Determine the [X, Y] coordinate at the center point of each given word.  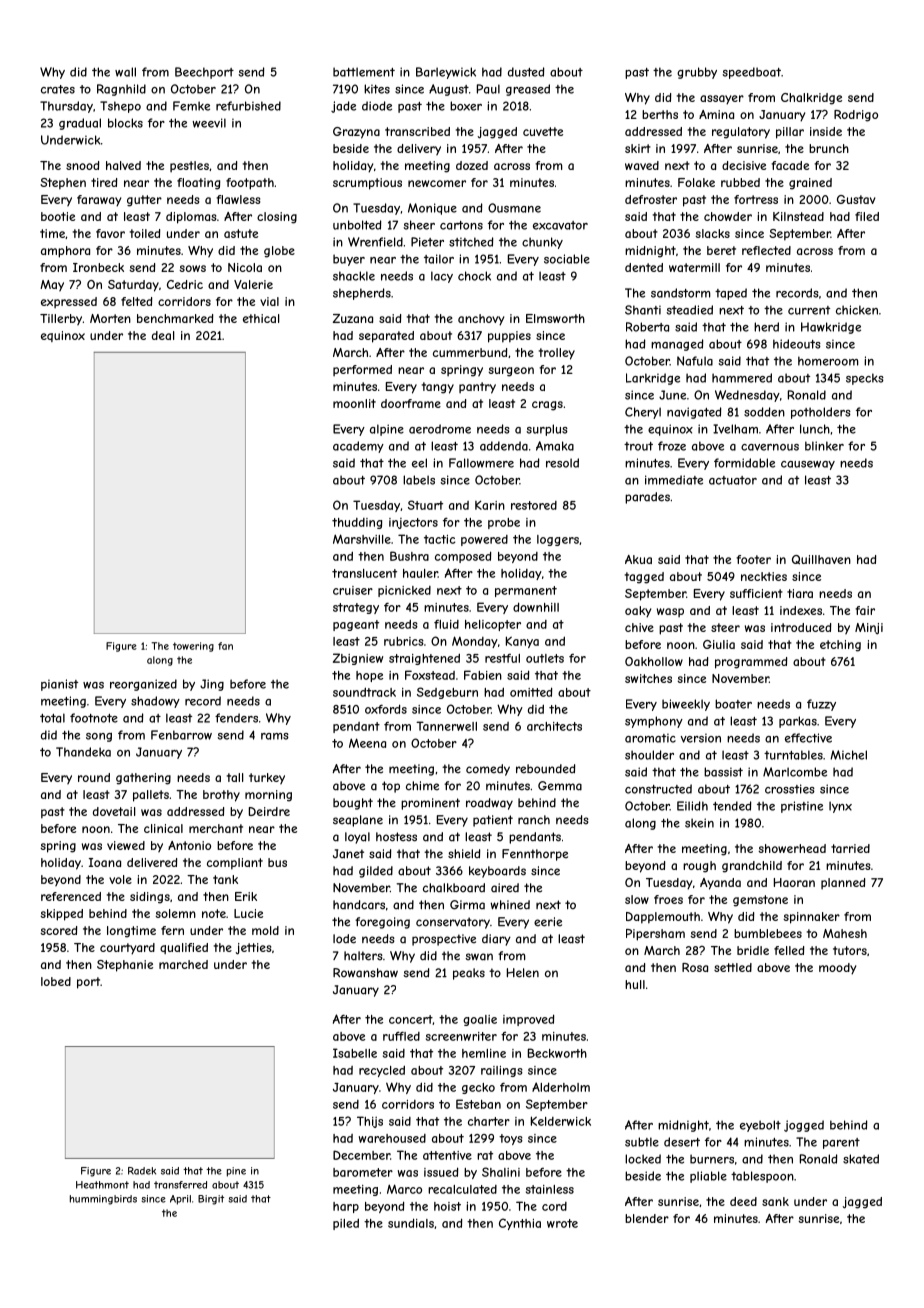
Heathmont [102, 1185]
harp [346, 1207]
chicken [857, 310]
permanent [526, 591]
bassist [723, 772]
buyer [349, 260]
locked [643, 1159]
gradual [80, 124]
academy [358, 447]
